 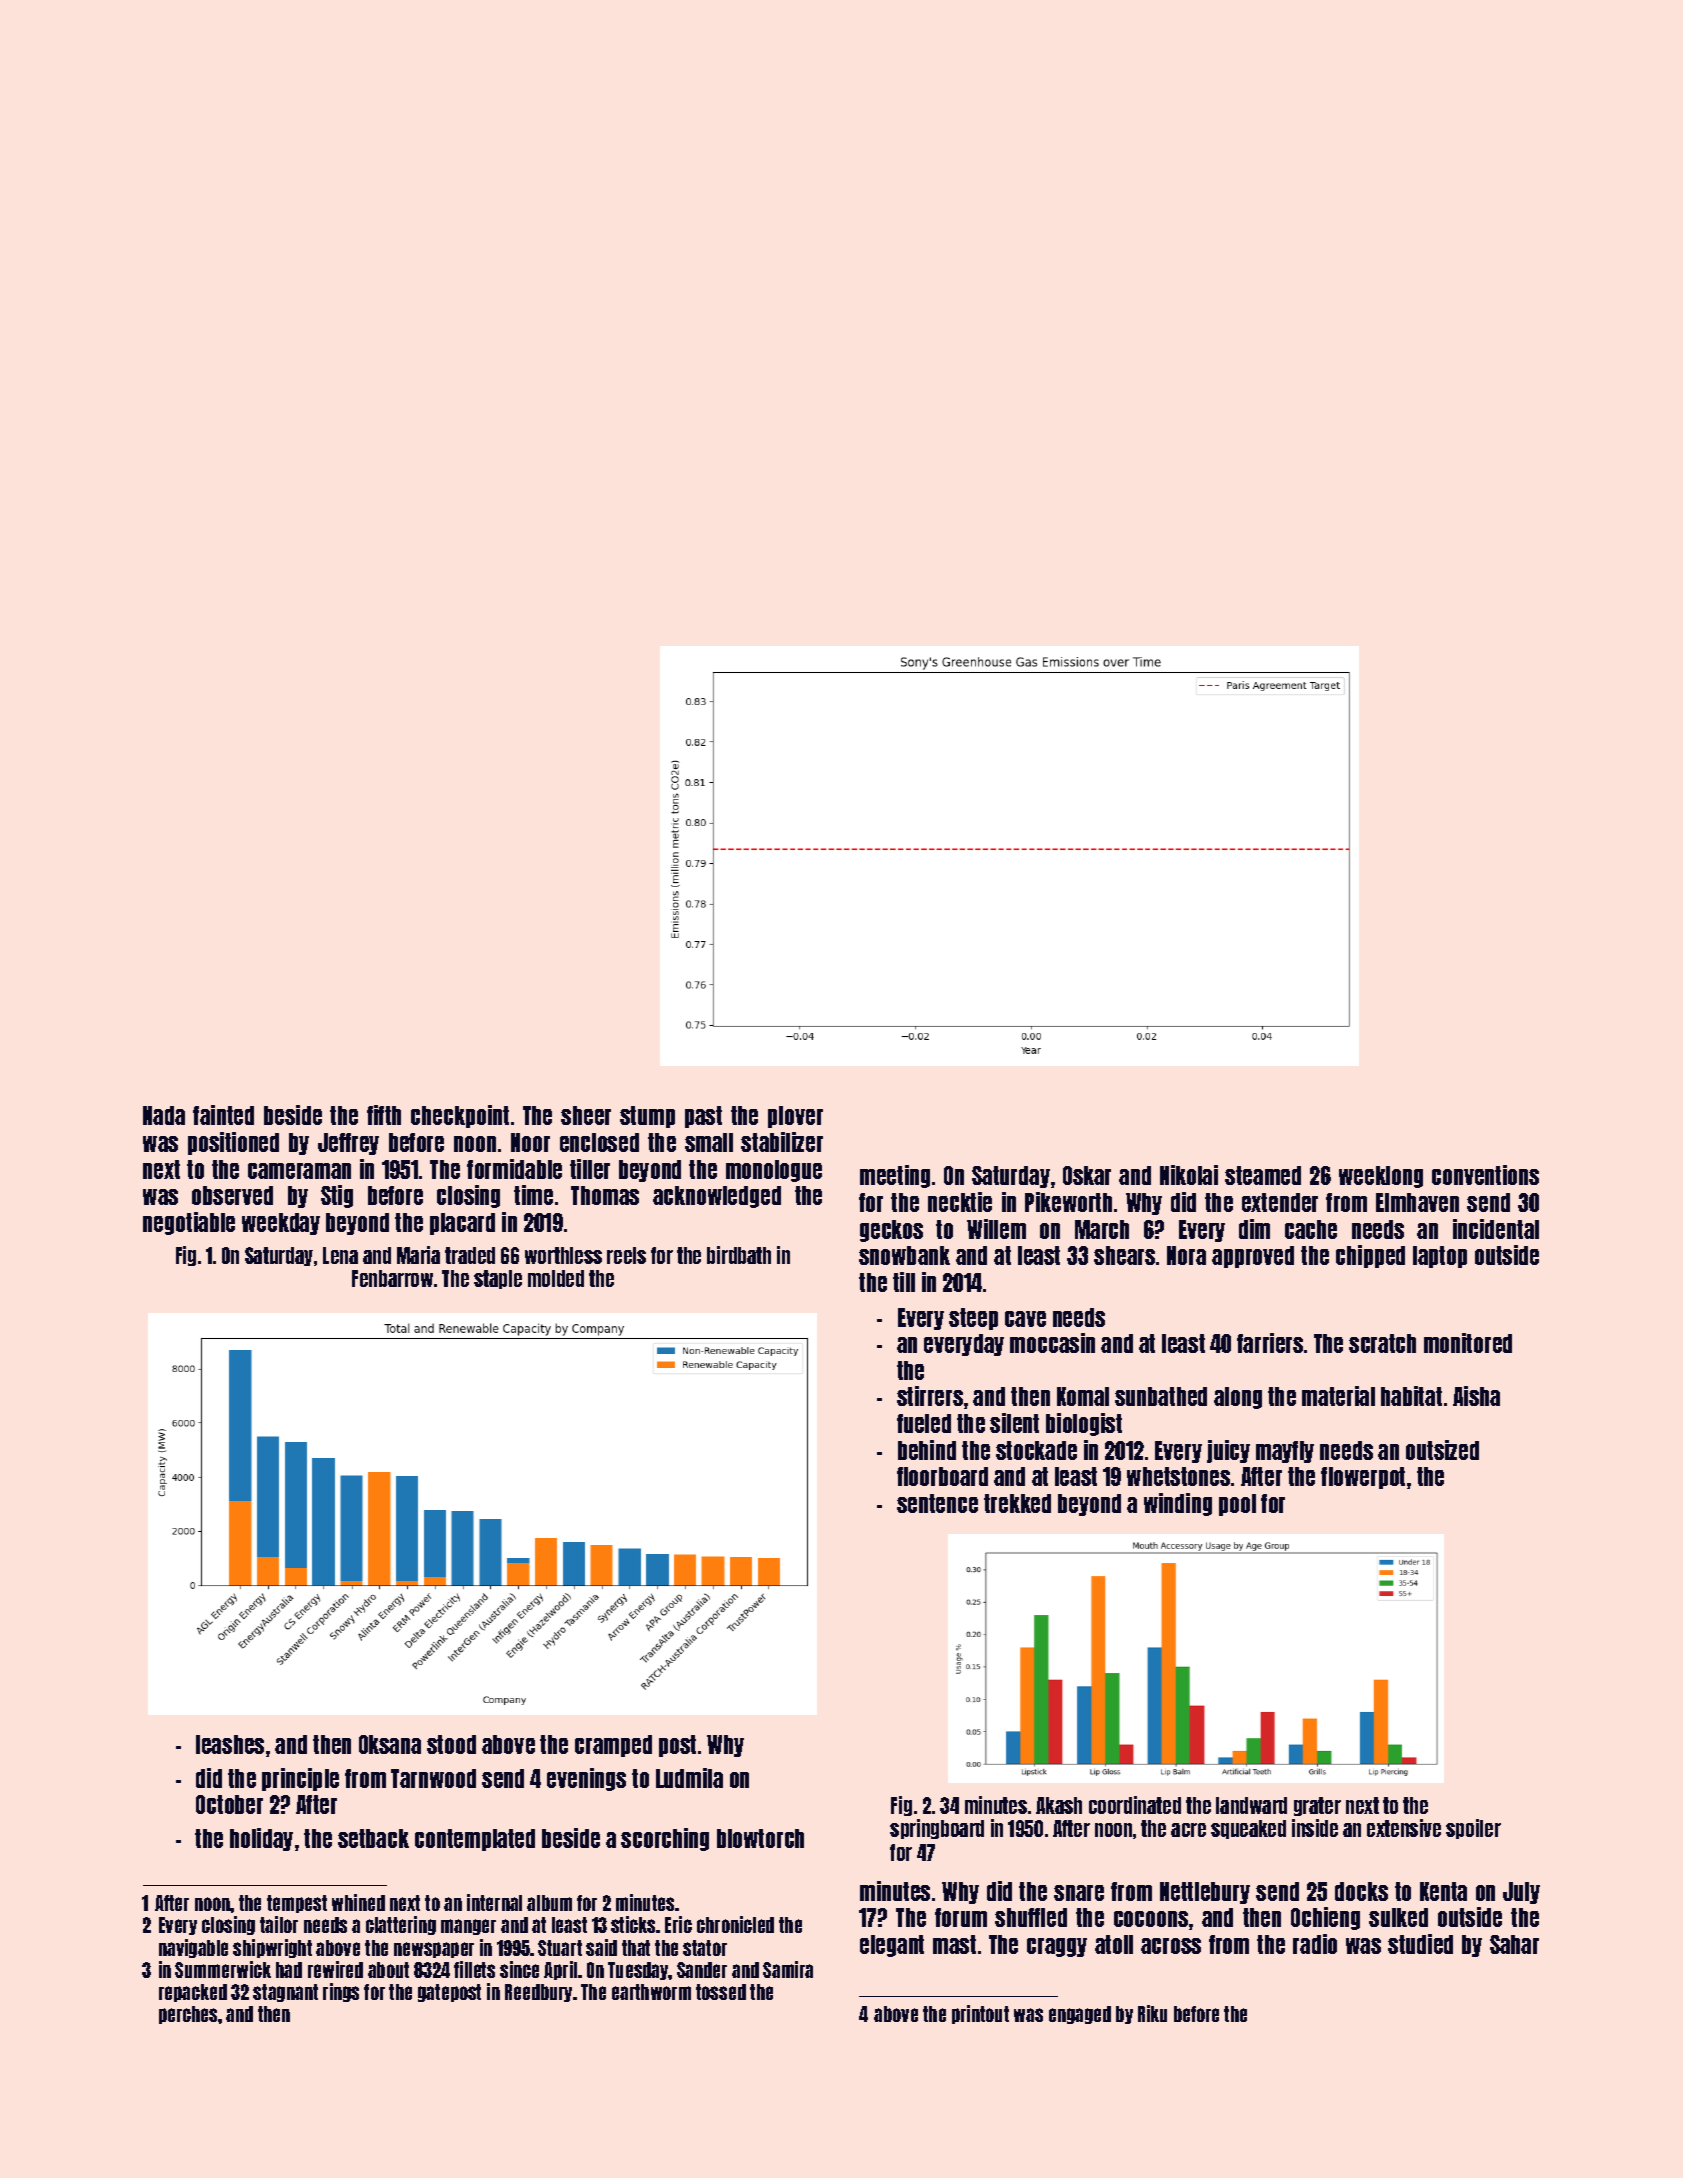 I want to click on fueled, so click(x=924, y=1423).
